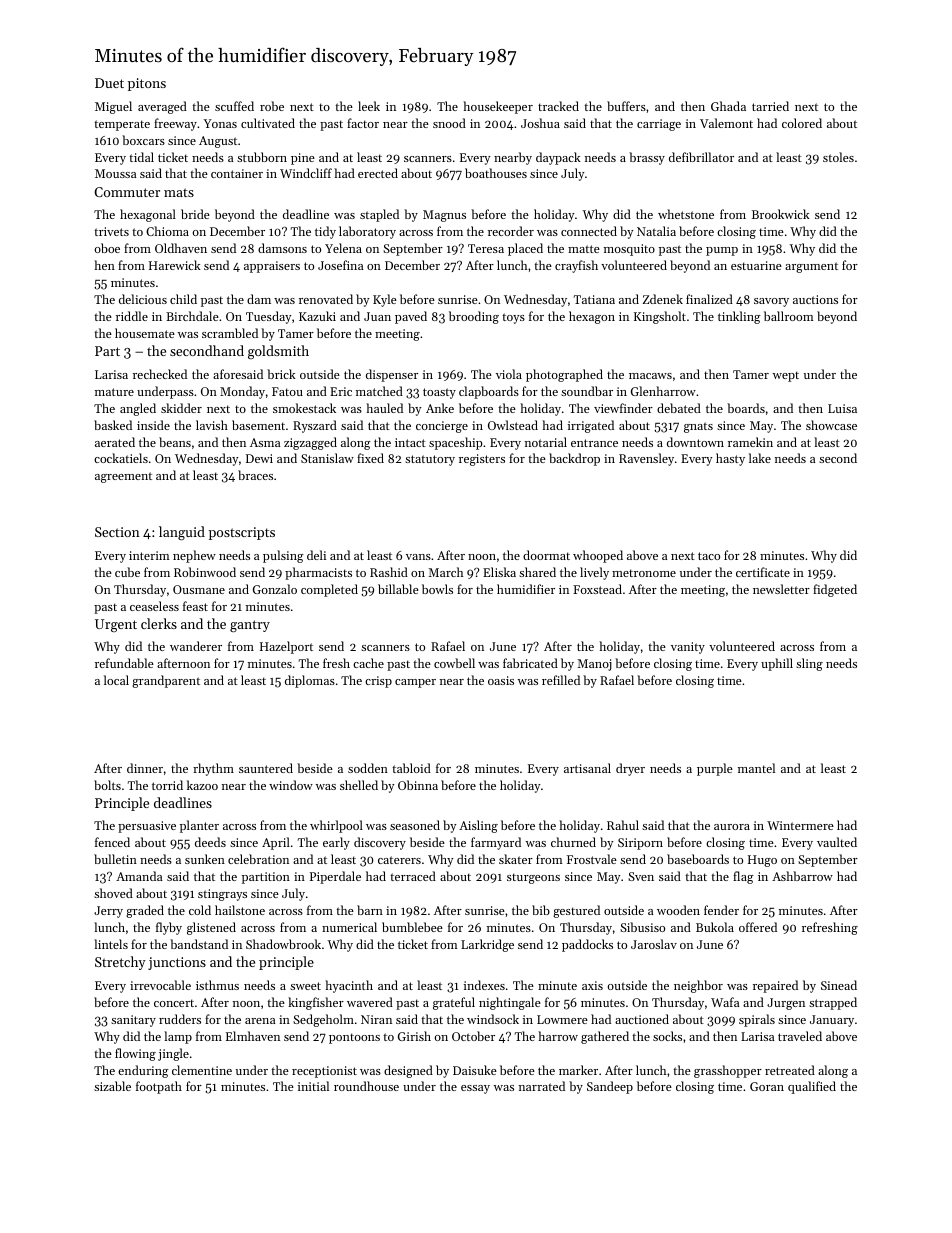 The image size is (952, 1233). I want to click on cube, so click(127, 572).
